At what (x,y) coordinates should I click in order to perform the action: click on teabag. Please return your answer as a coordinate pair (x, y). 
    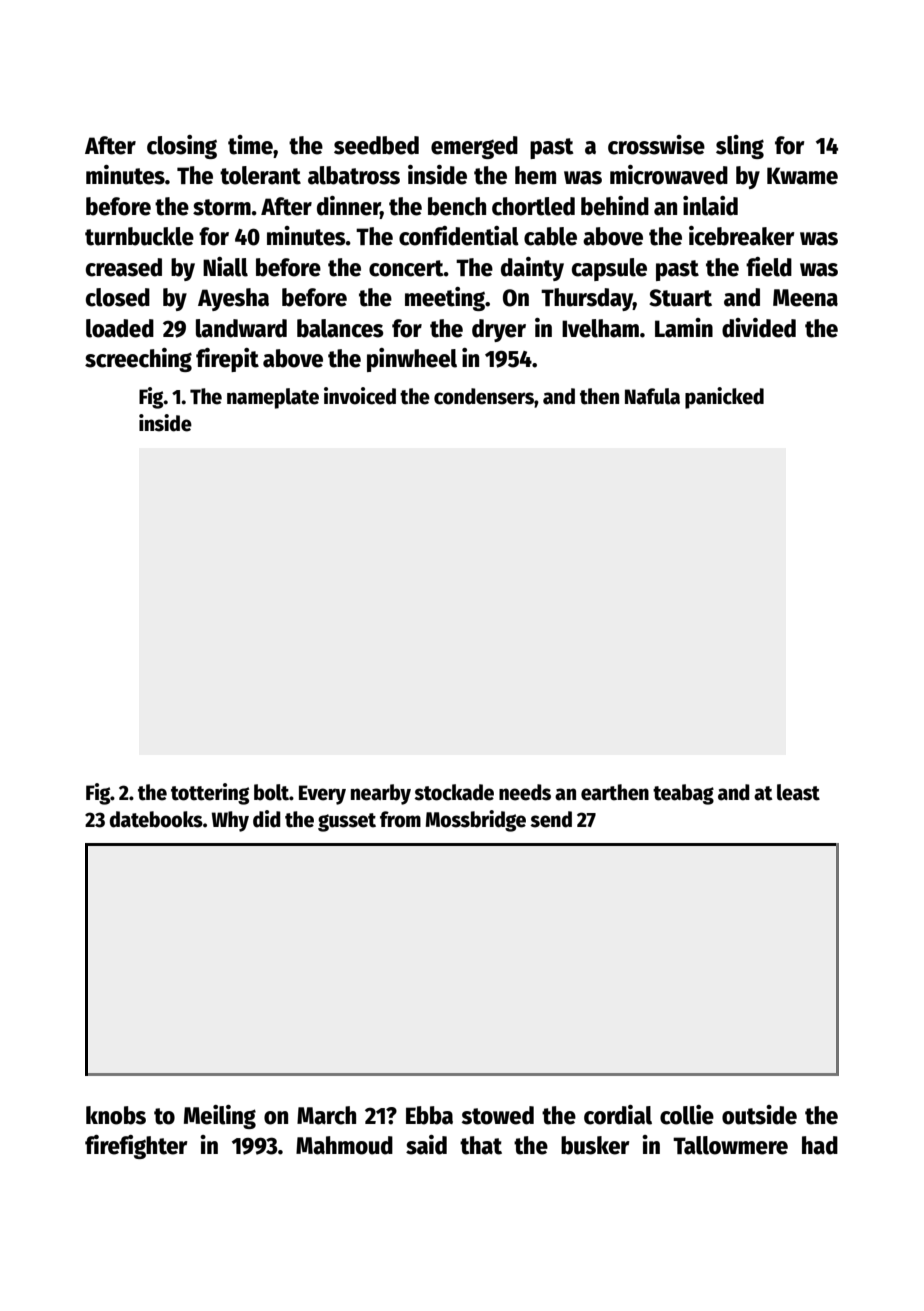
    Looking at the image, I should click on (683, 794).
